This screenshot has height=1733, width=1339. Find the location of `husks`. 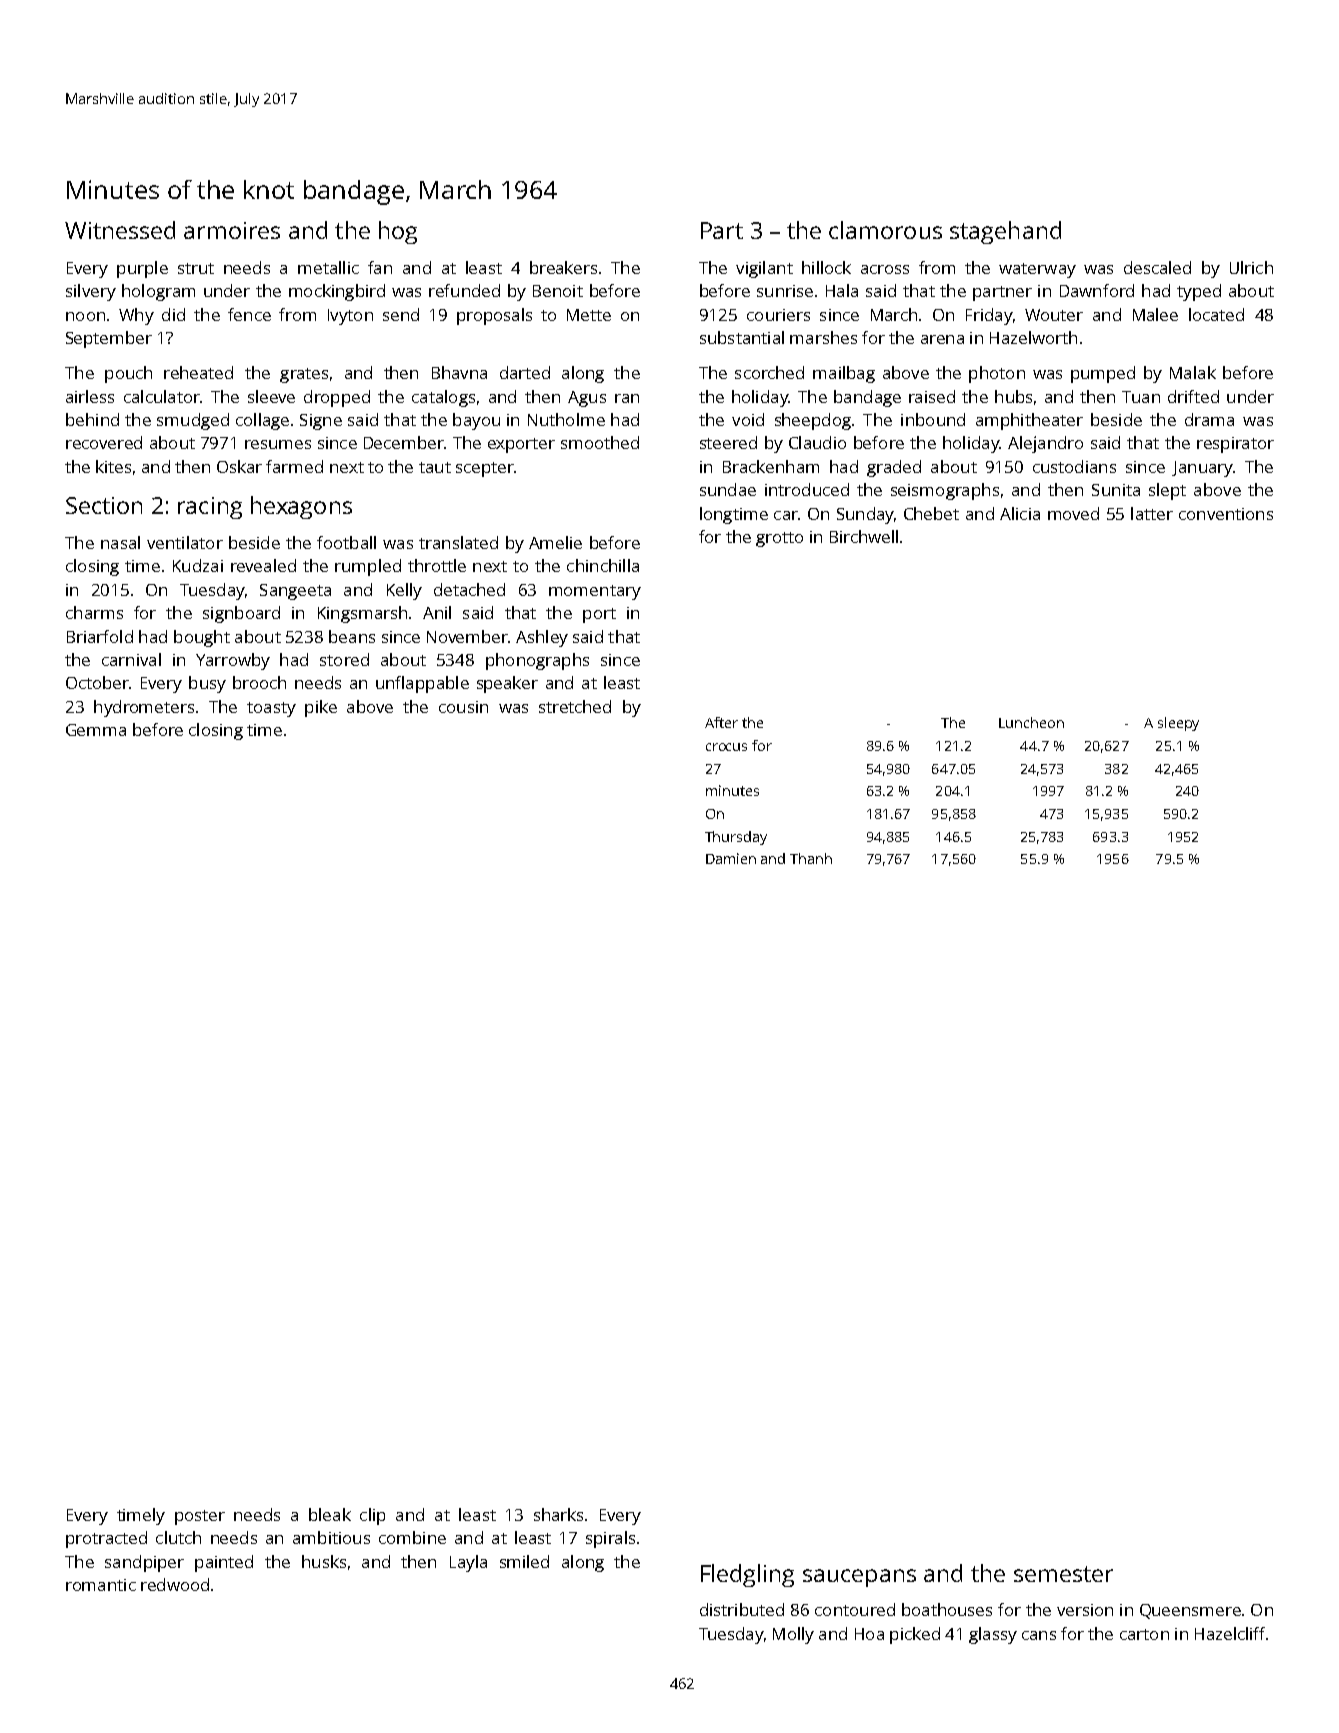

husks is located at coordinates (324, 1561).
